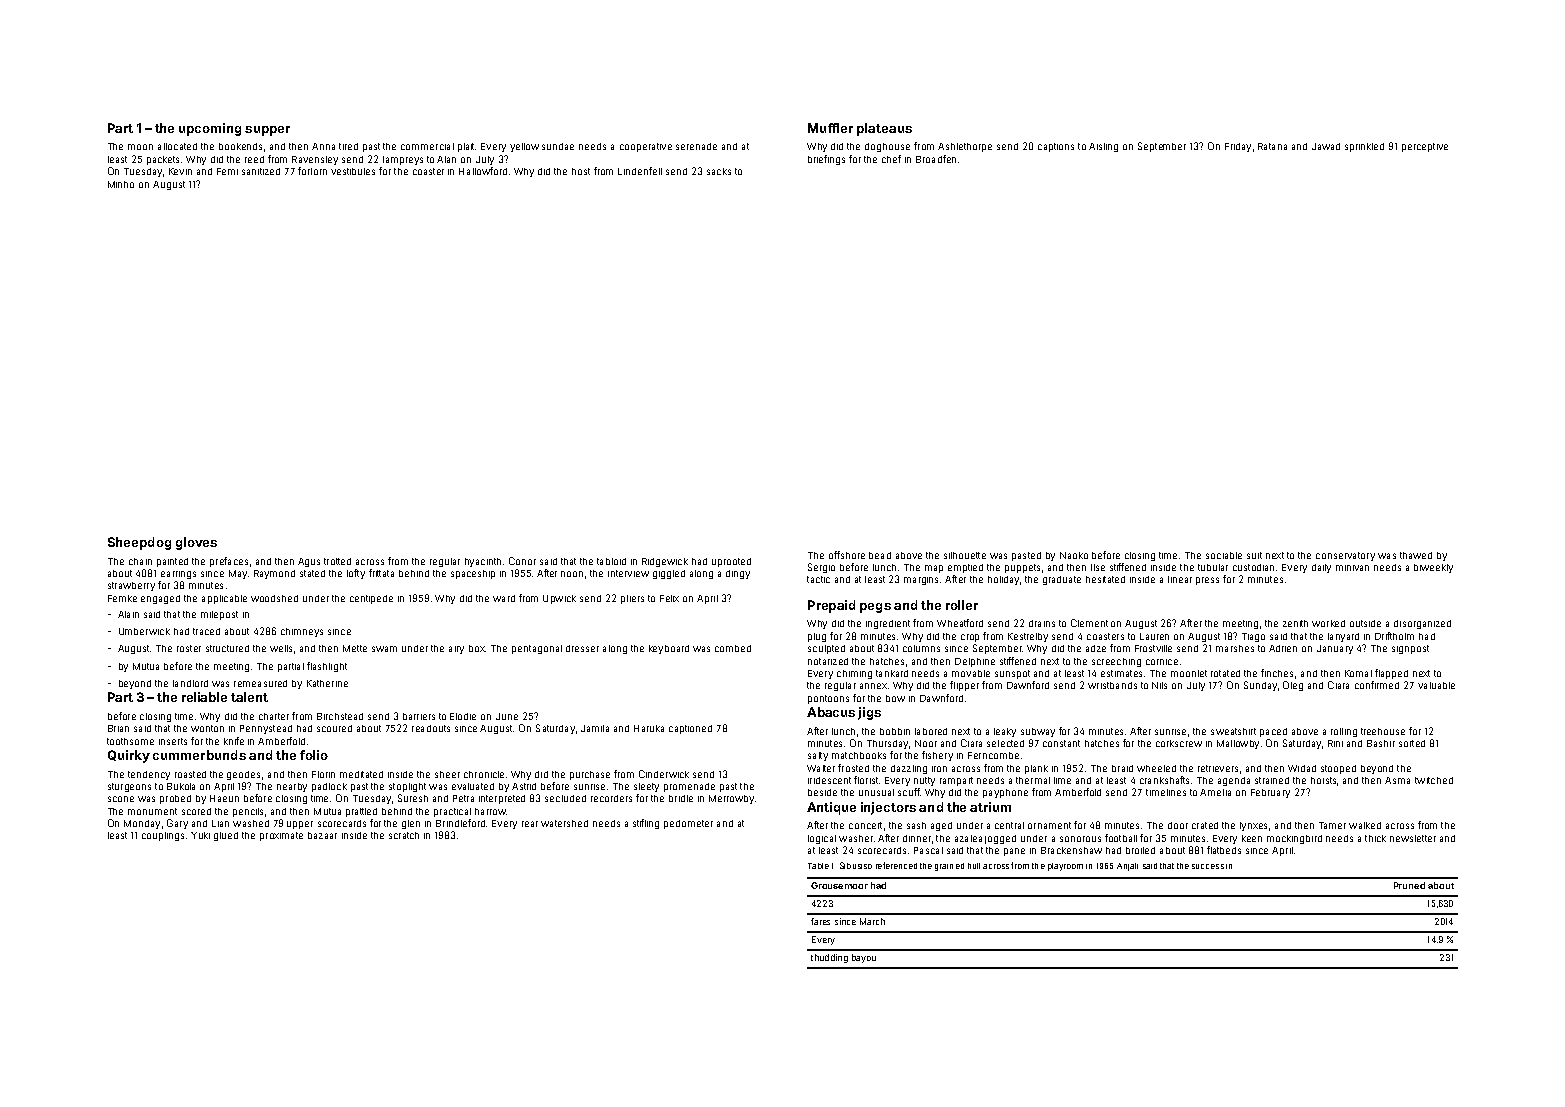 The width and height of the screenshot is (1565, 1107). Describe the element at coordinates (177, 146) in the screenshot. I see `allocated` at that location.
